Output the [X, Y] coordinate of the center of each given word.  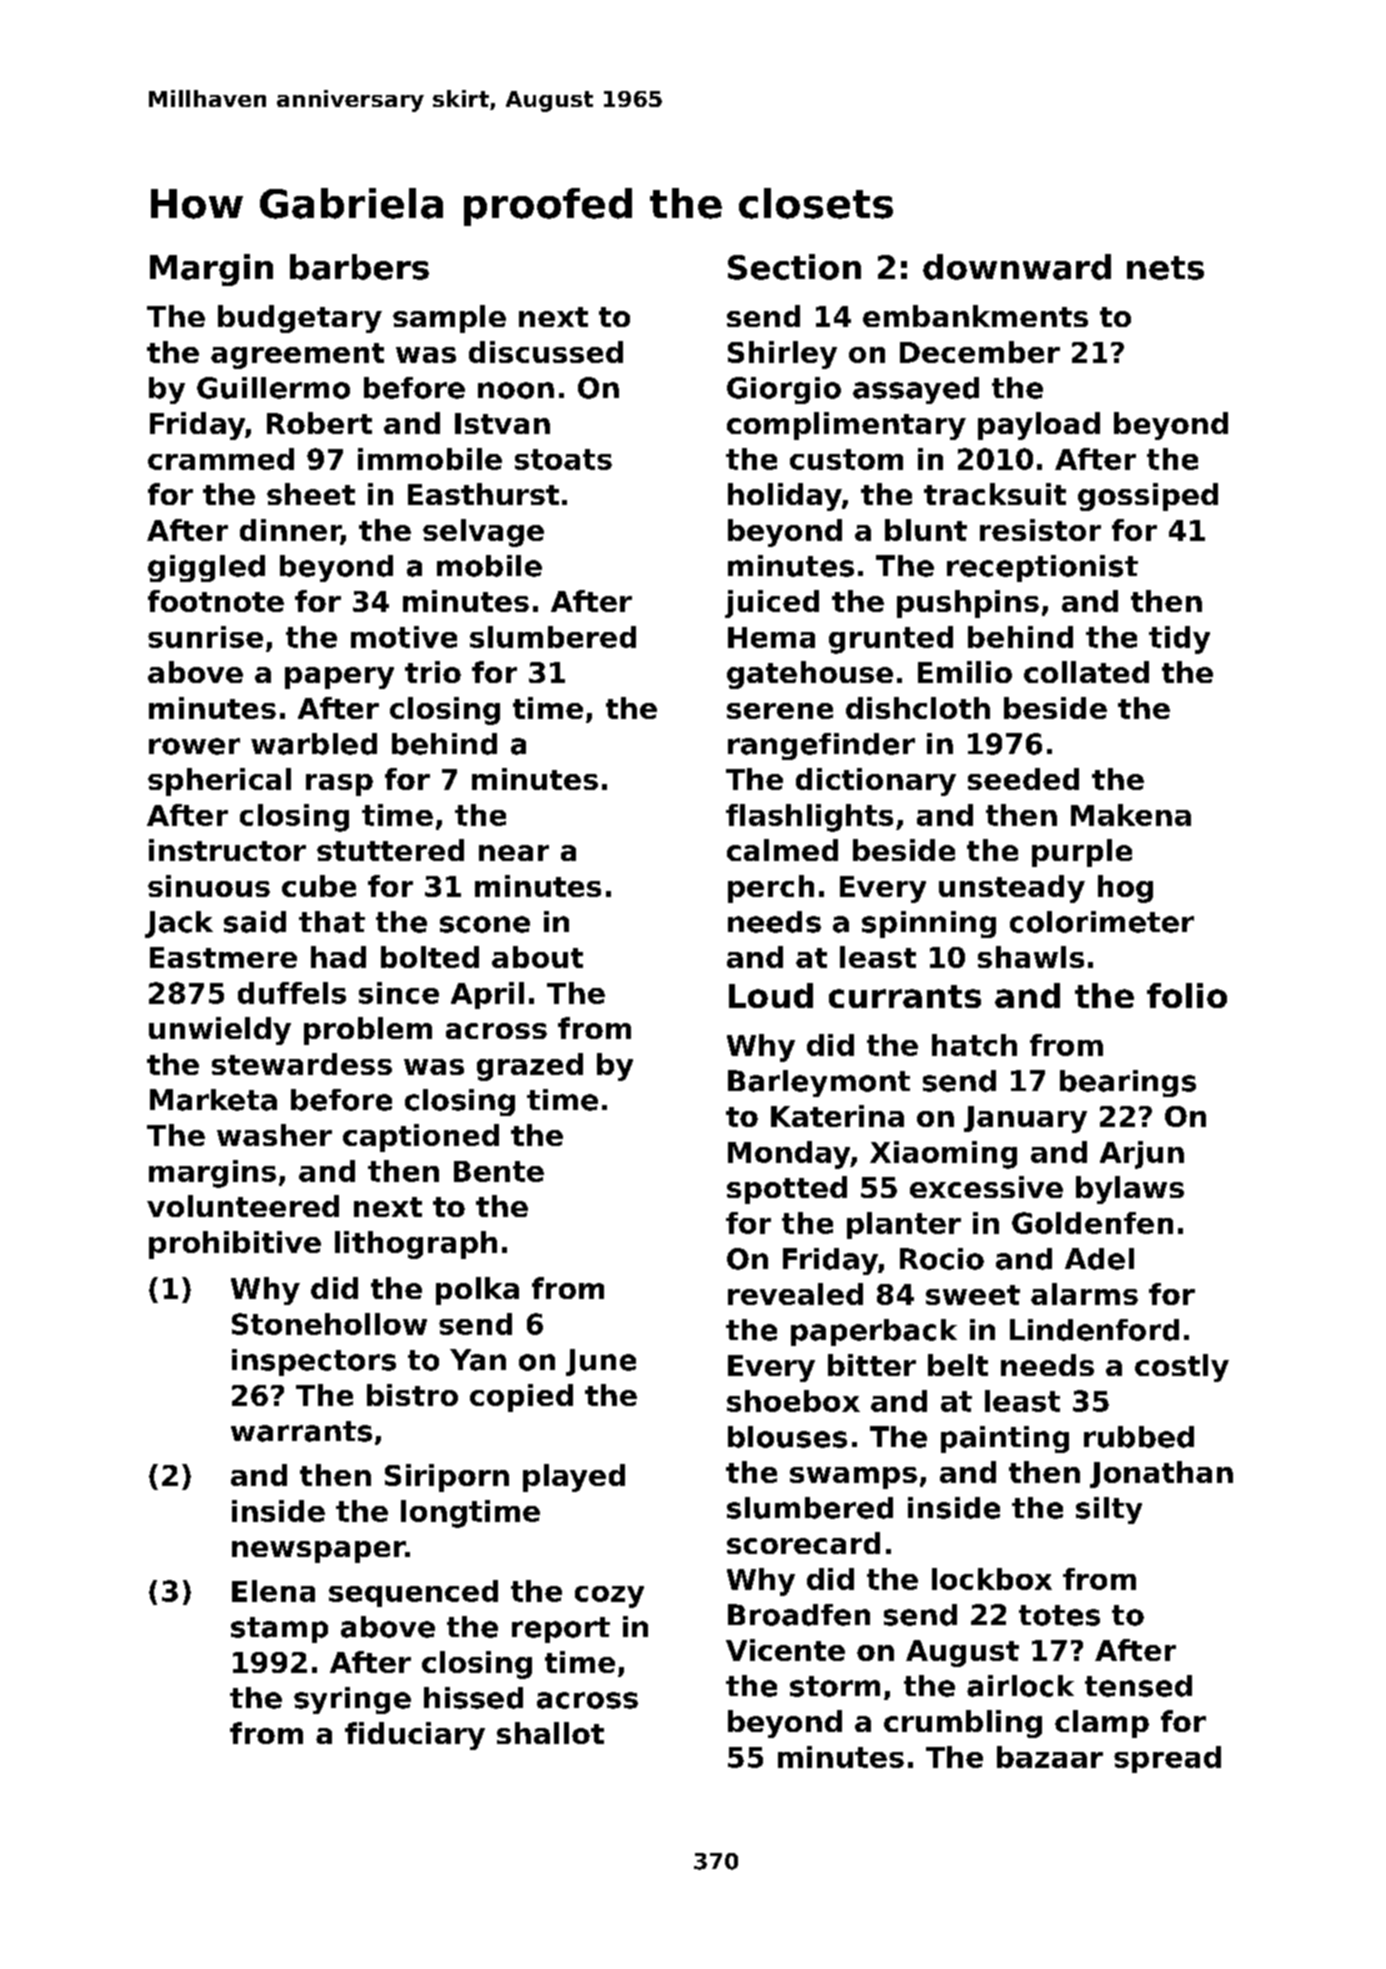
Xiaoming [943, 1155]
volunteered [243, 1206]
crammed [221, 459]
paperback [874, 1332]
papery [339, 678]
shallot [550, 1733]
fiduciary [415, 1736]
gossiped [1148, 497]
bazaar [1050, 1757]
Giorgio [784, 390]
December [980, 352]
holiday [785, 497]
